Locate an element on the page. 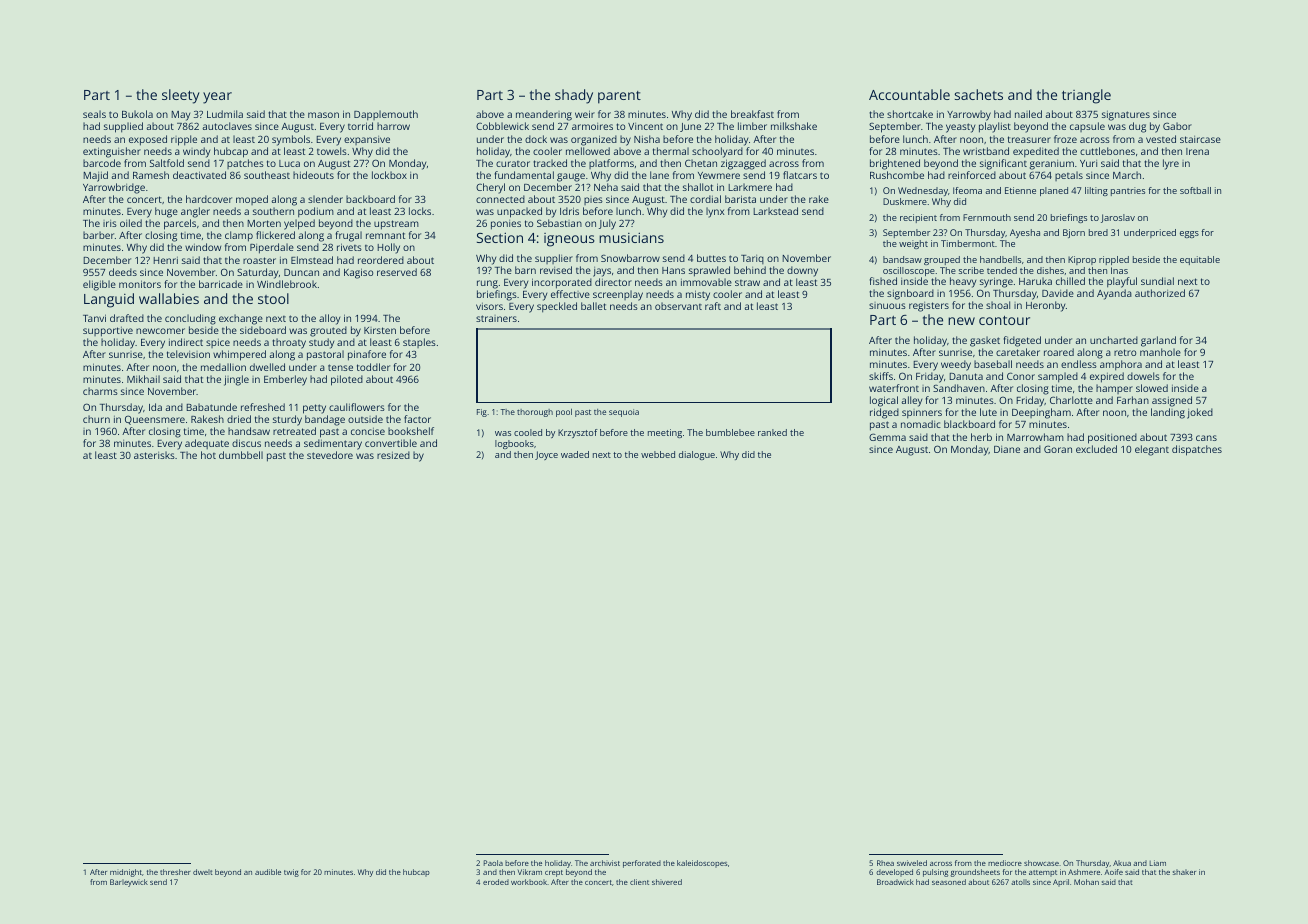  Diane is located at coordinates (1007, 449).
